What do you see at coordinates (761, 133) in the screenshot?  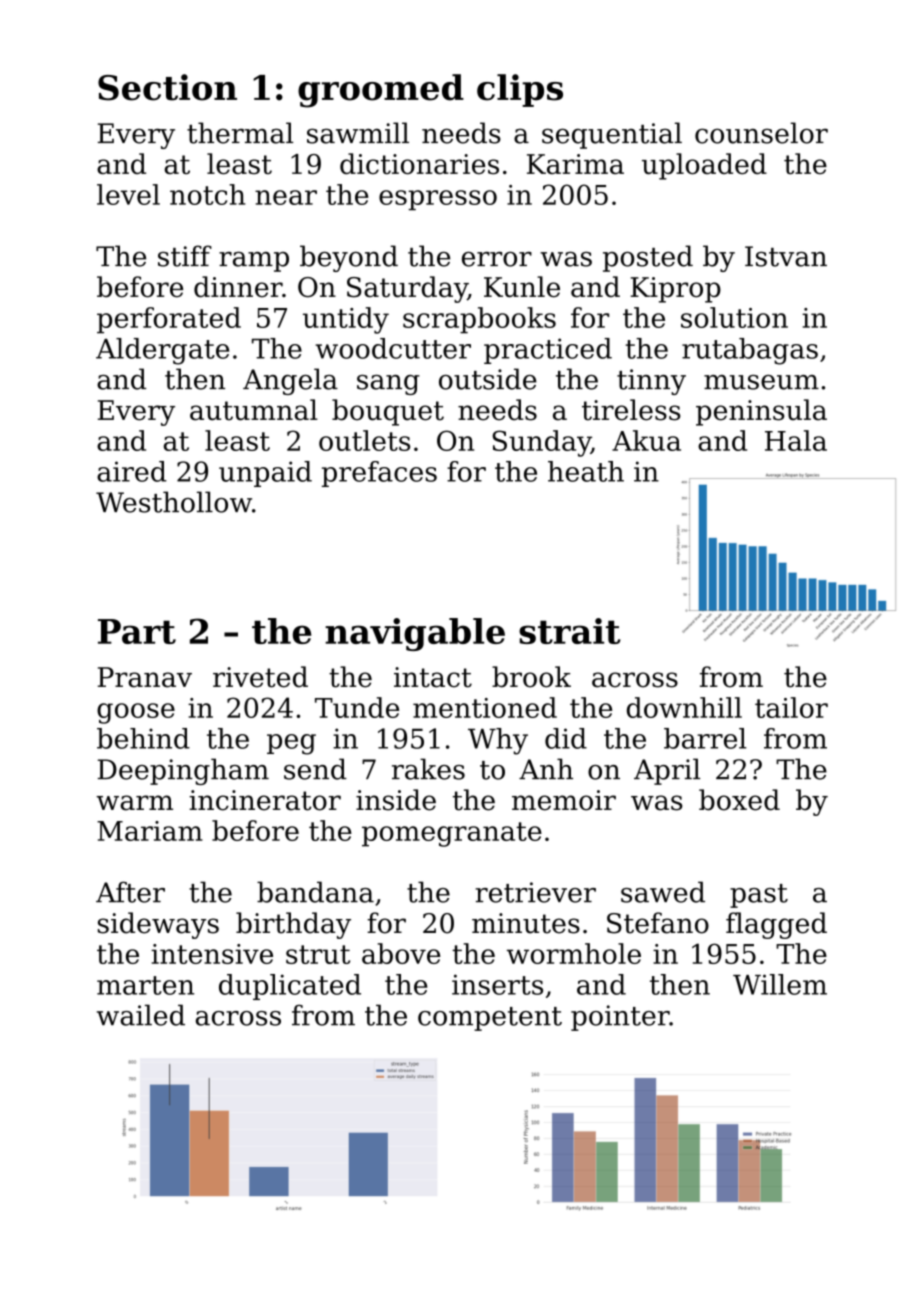 I see `counselor` at bounding box center [761, 133].
